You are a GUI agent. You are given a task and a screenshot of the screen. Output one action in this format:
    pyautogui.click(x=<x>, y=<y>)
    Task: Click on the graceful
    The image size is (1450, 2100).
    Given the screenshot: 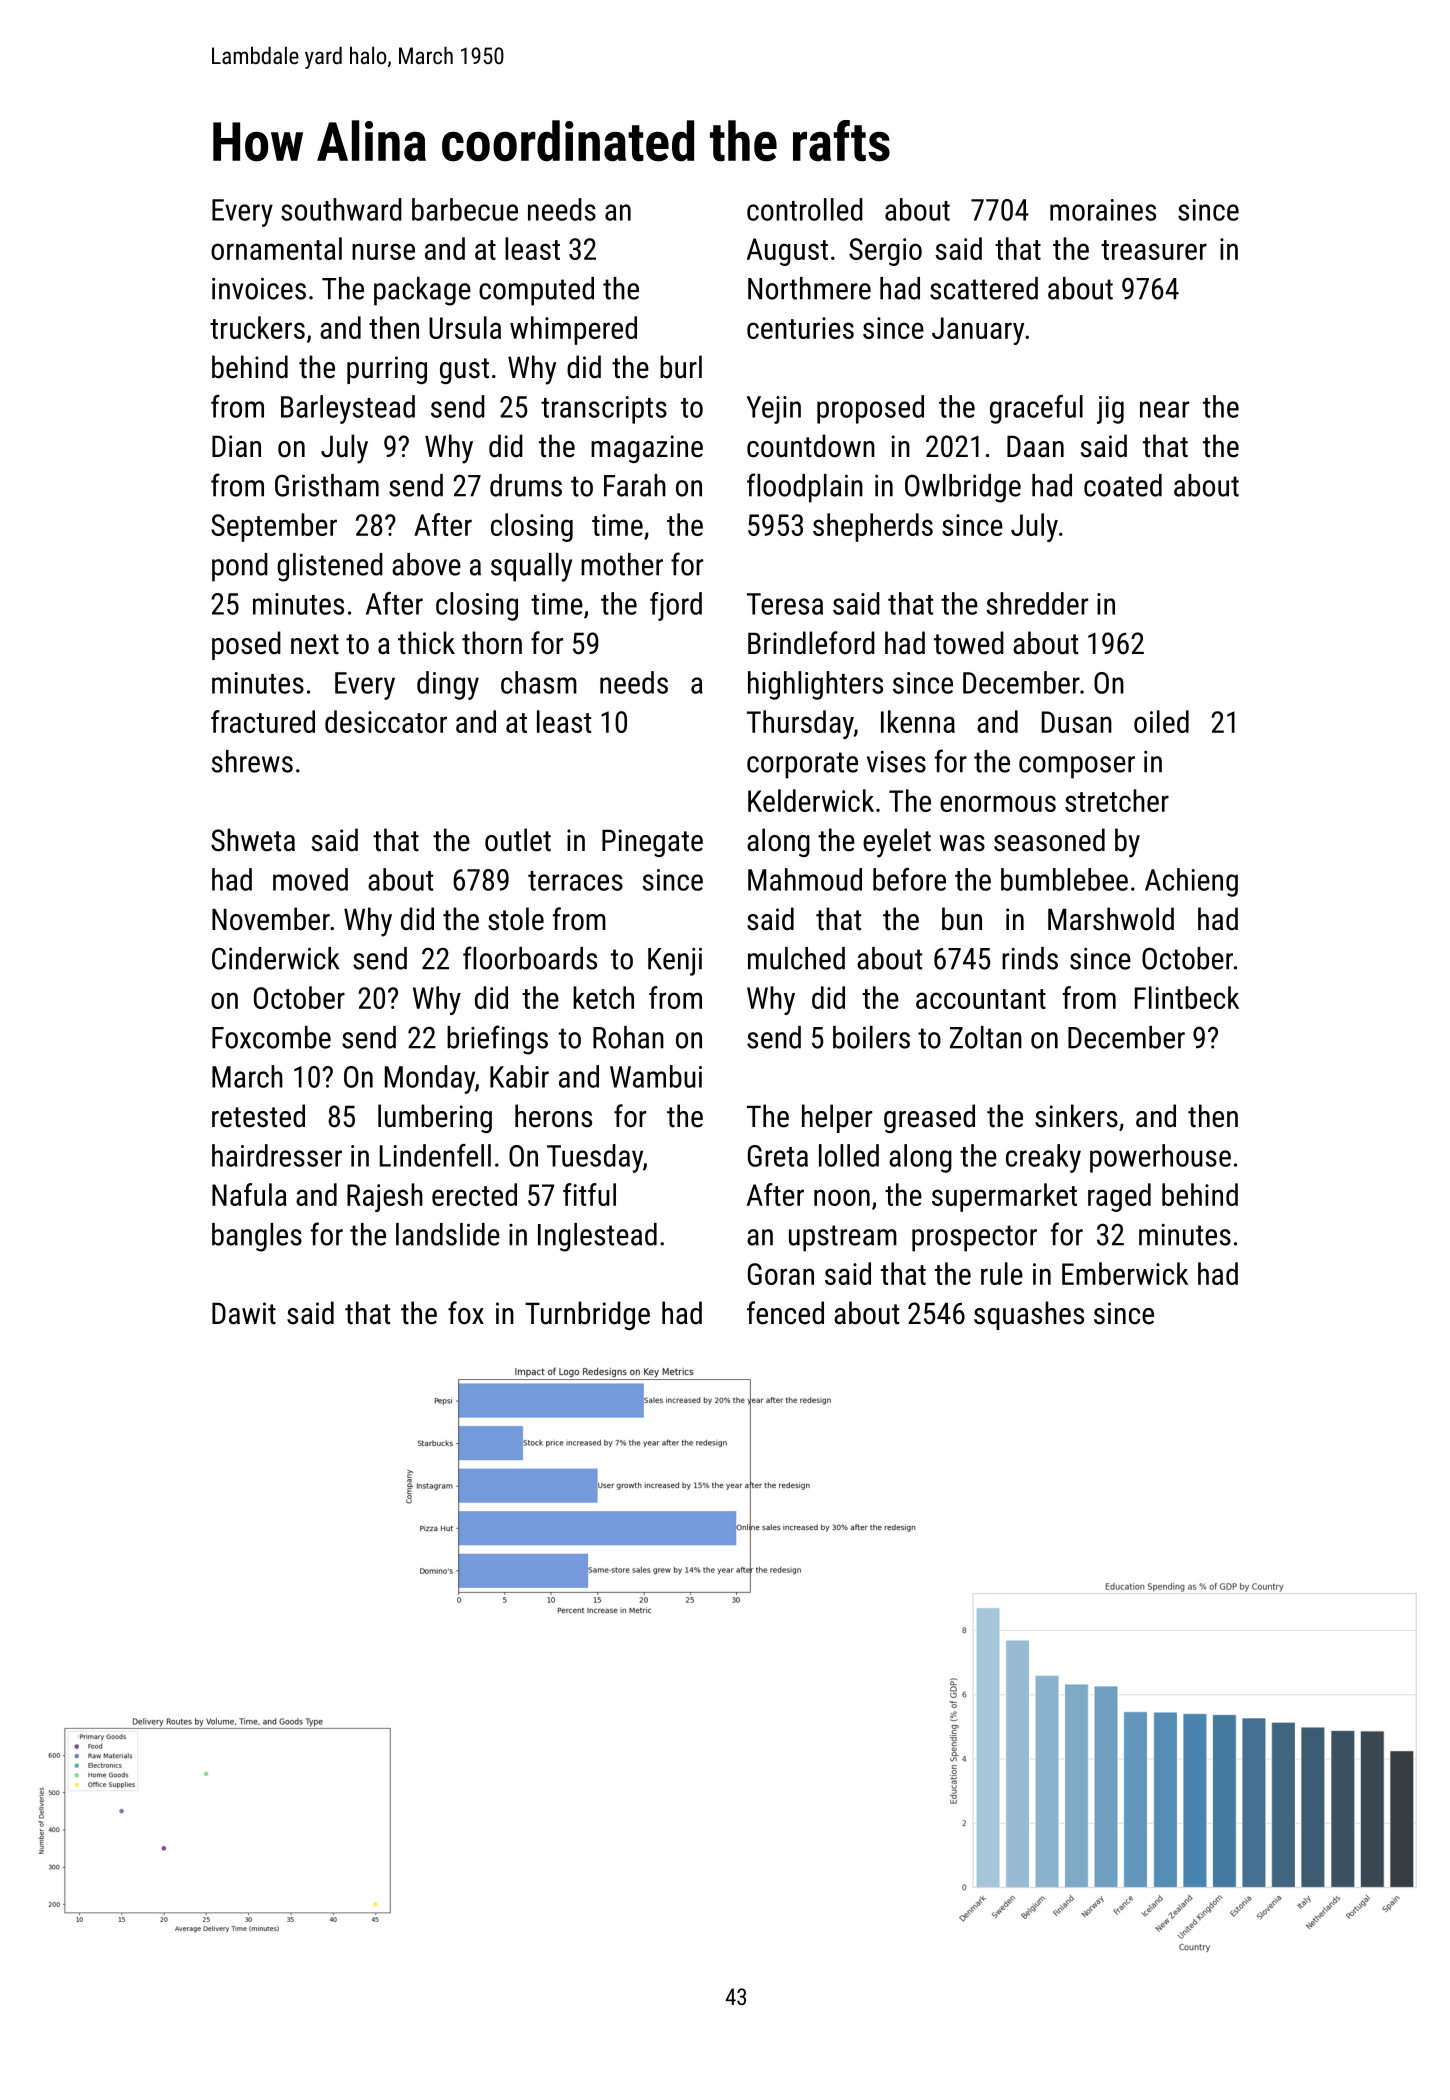 What is the action you would take?
    pyautogui.click(x=1036, y=409)
